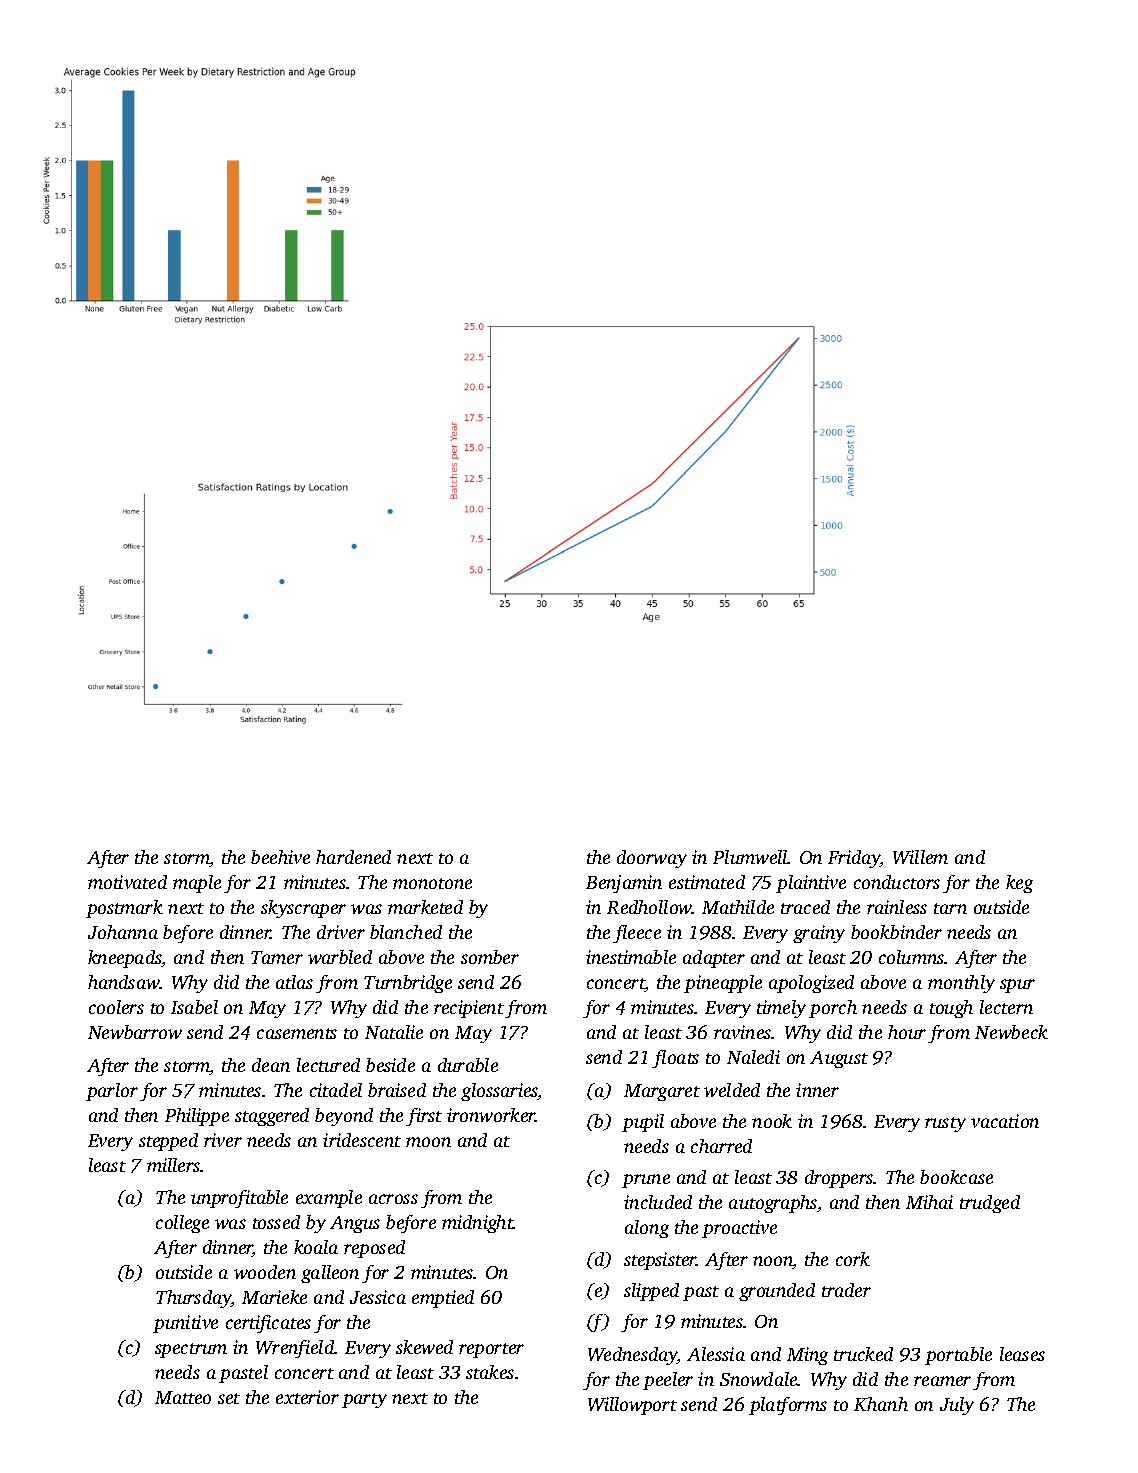 The height and width of the document is (1473, 1138). I want to click on recipient, so click(469, 1009).
